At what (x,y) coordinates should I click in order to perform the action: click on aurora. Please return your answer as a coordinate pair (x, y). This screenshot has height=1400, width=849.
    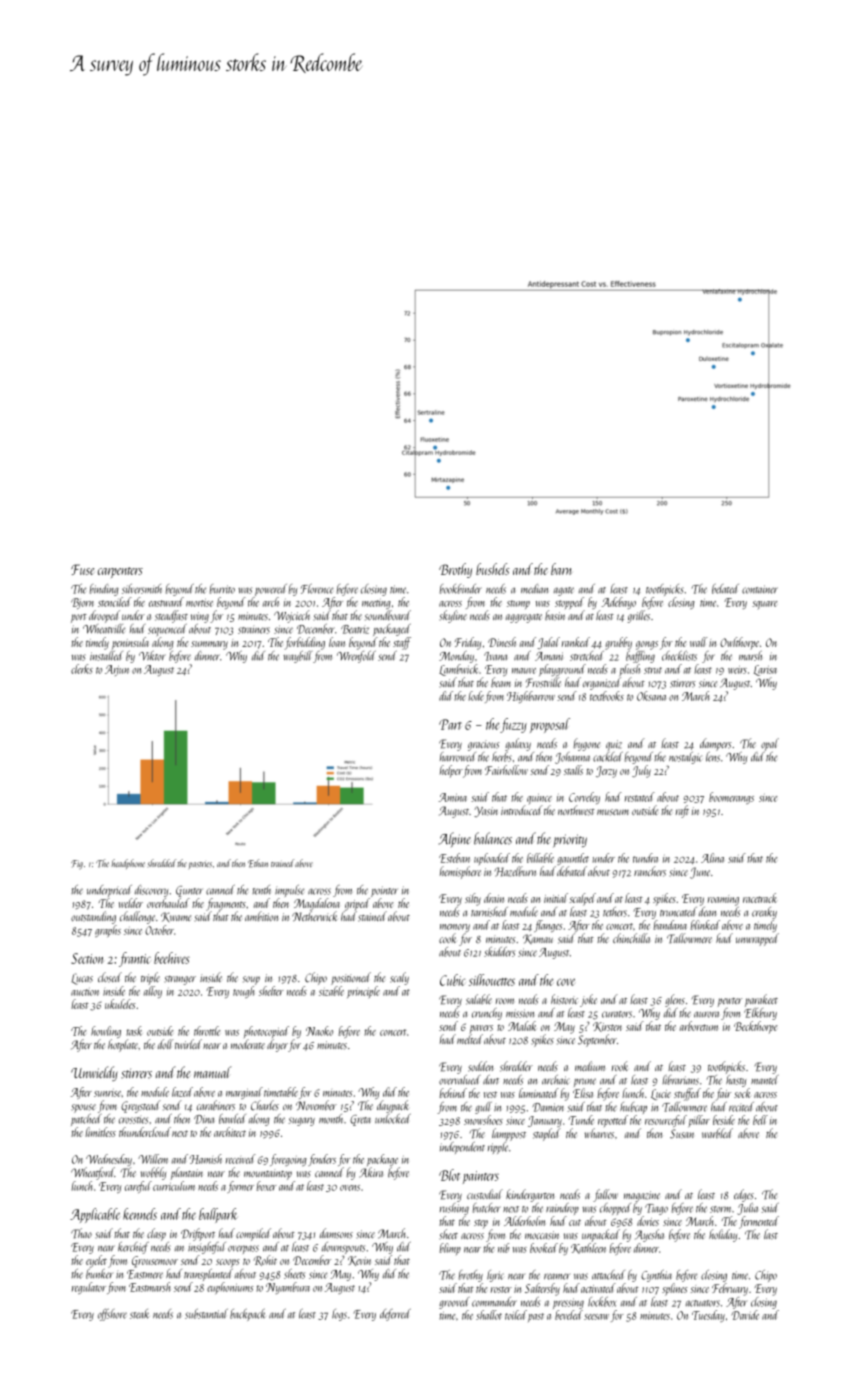
    Looking at the image, I should click on (706, 1014).
